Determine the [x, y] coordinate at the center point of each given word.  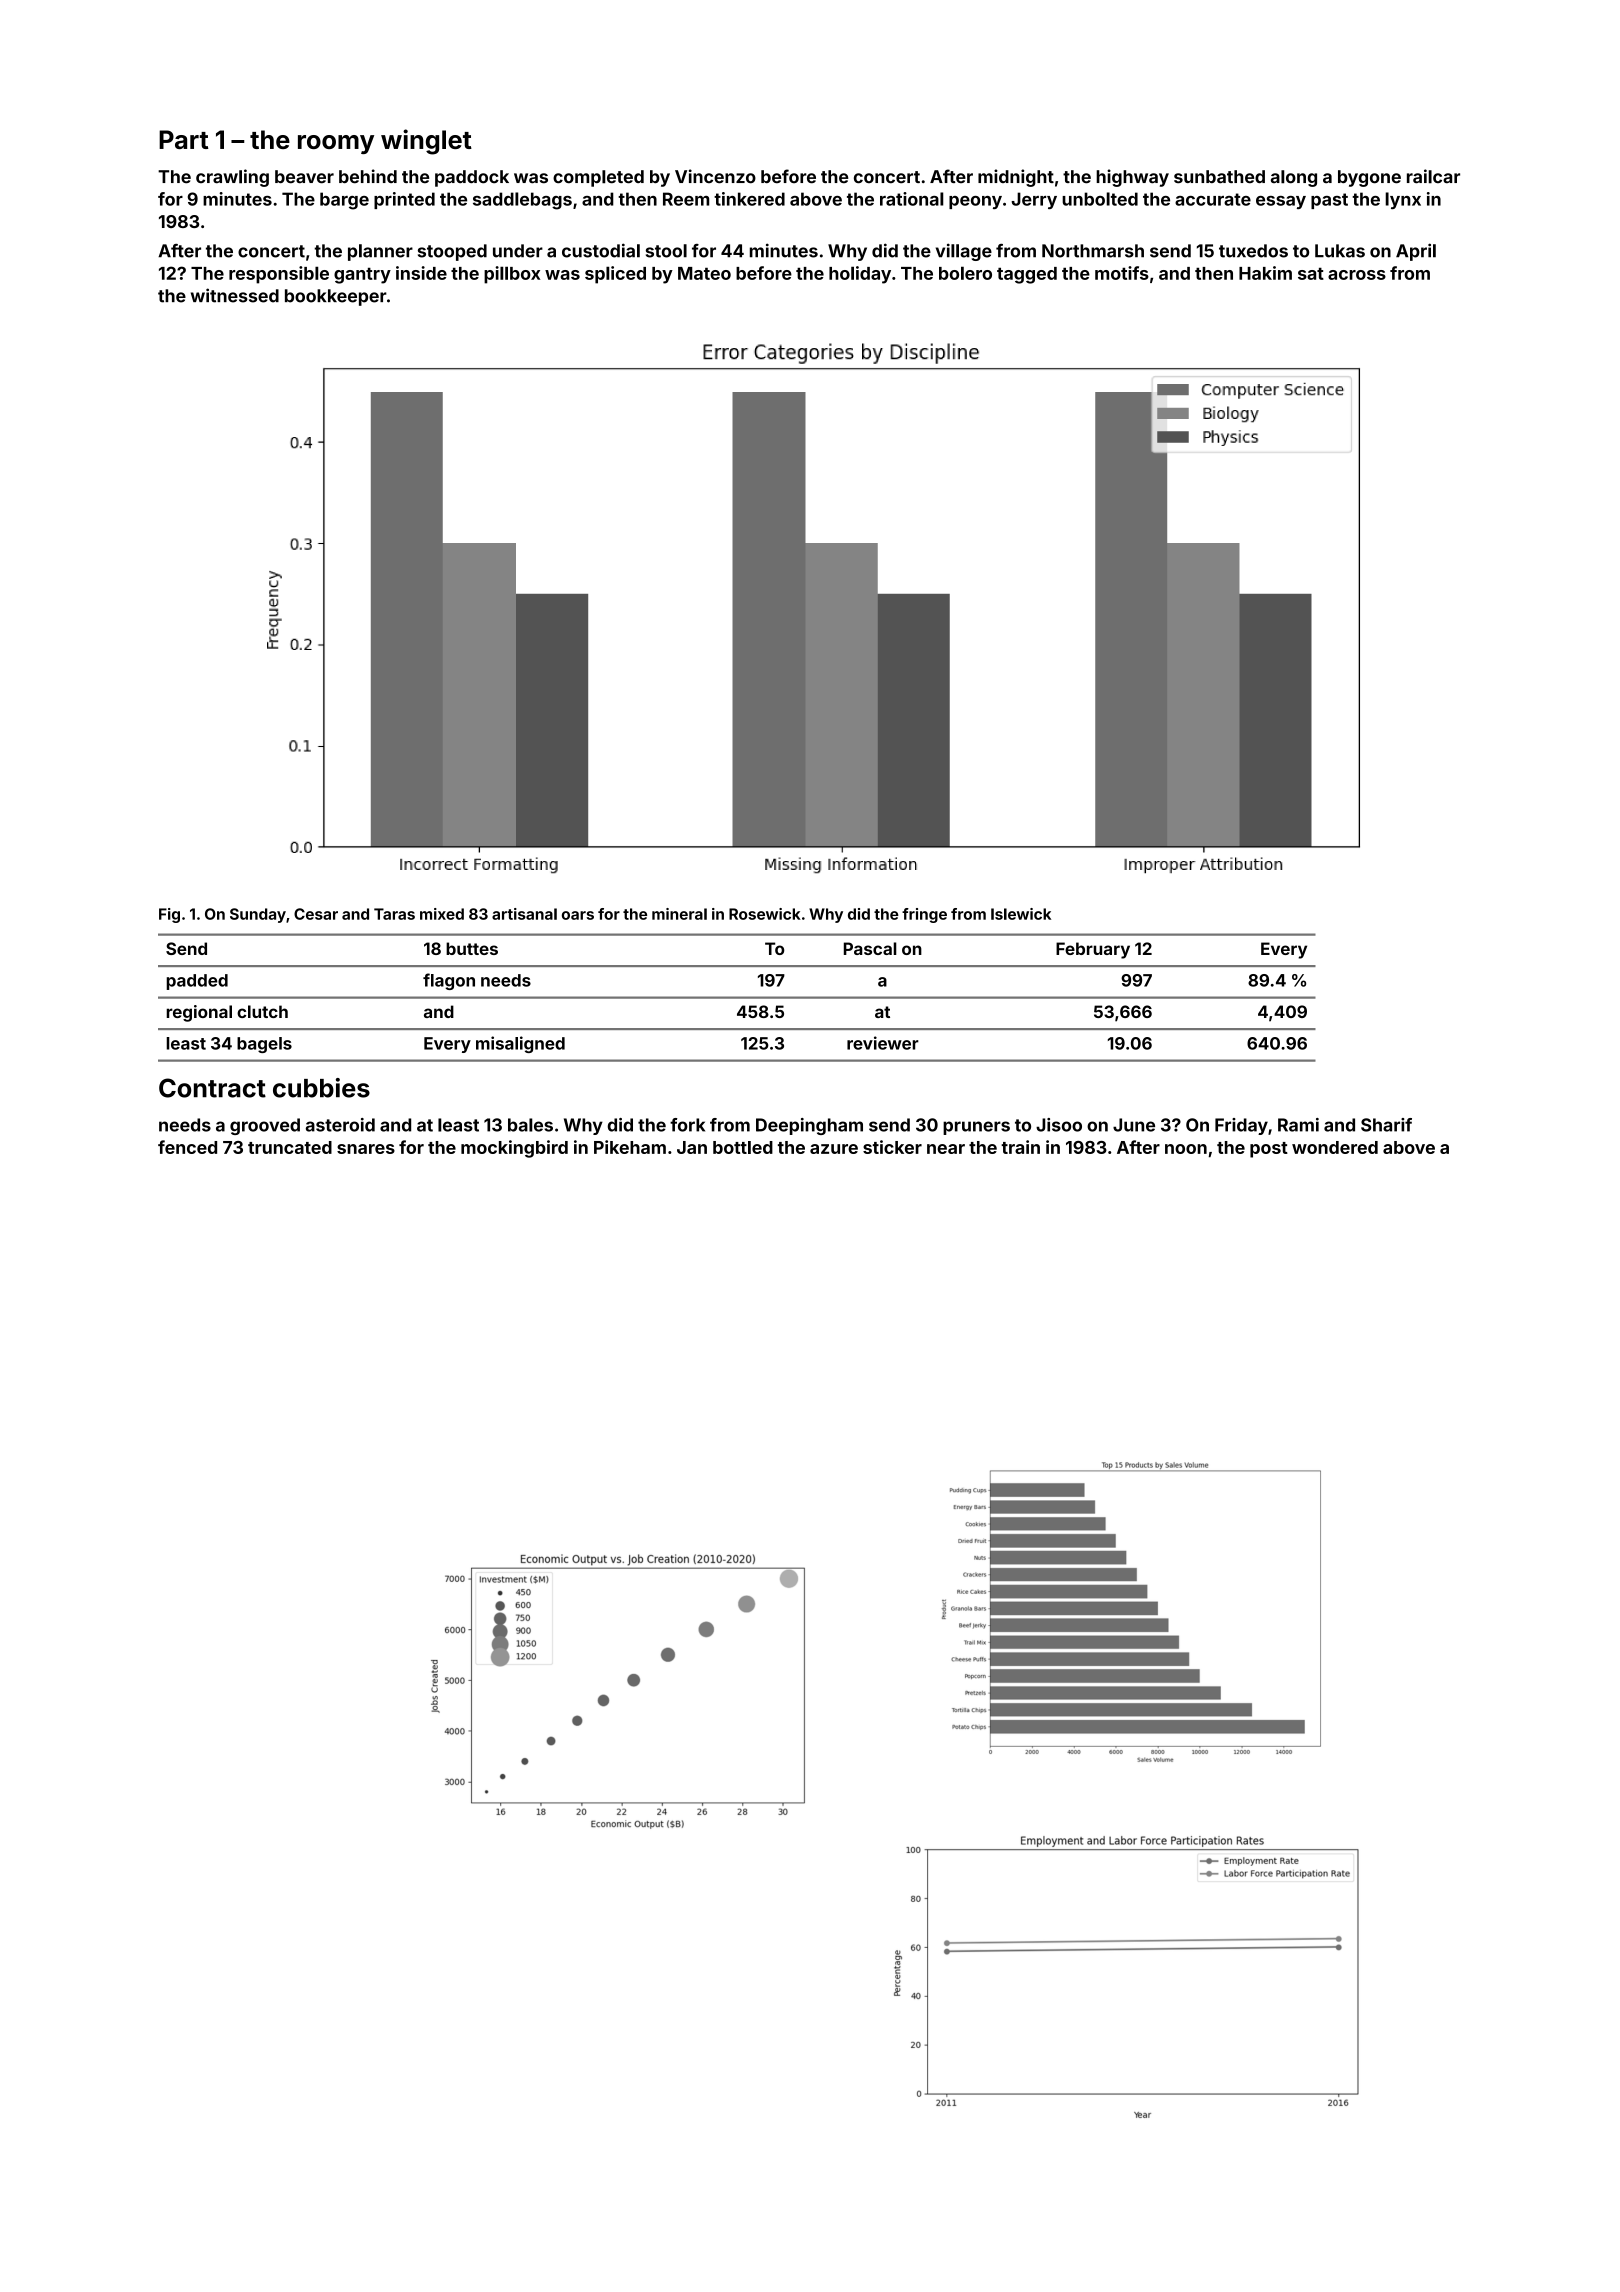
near [946, 1149]
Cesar [316, 914]
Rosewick [765, 914]
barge [344, 201]
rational [912, 199]
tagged [1027, 275]
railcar [1433, 176]
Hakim [1265, 273]
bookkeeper [336, 297]
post [1269, 1150]
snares [366, 1149]
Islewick [1021, 914]
